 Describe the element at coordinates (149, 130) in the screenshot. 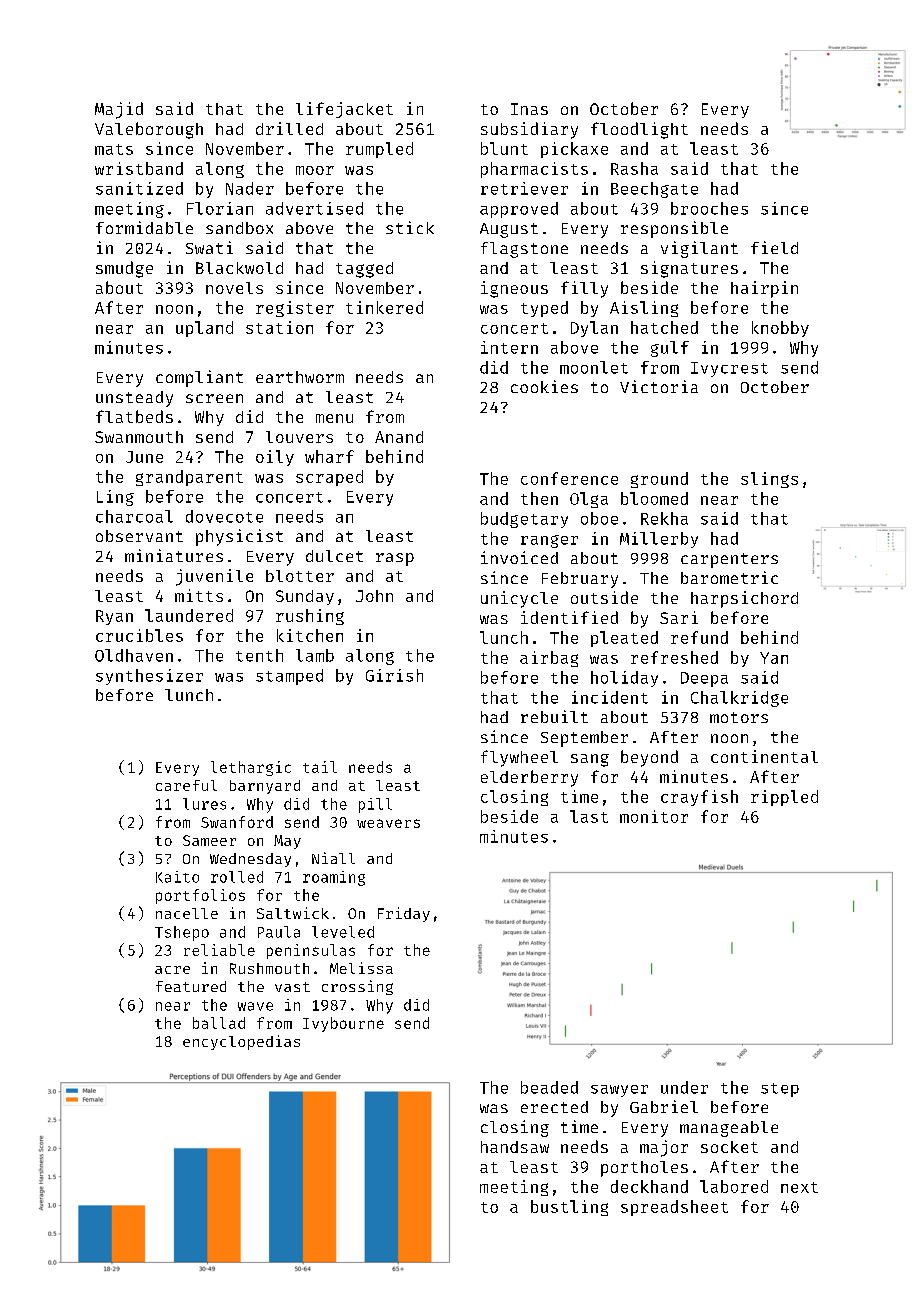

I see `Valeborough` at that location.
